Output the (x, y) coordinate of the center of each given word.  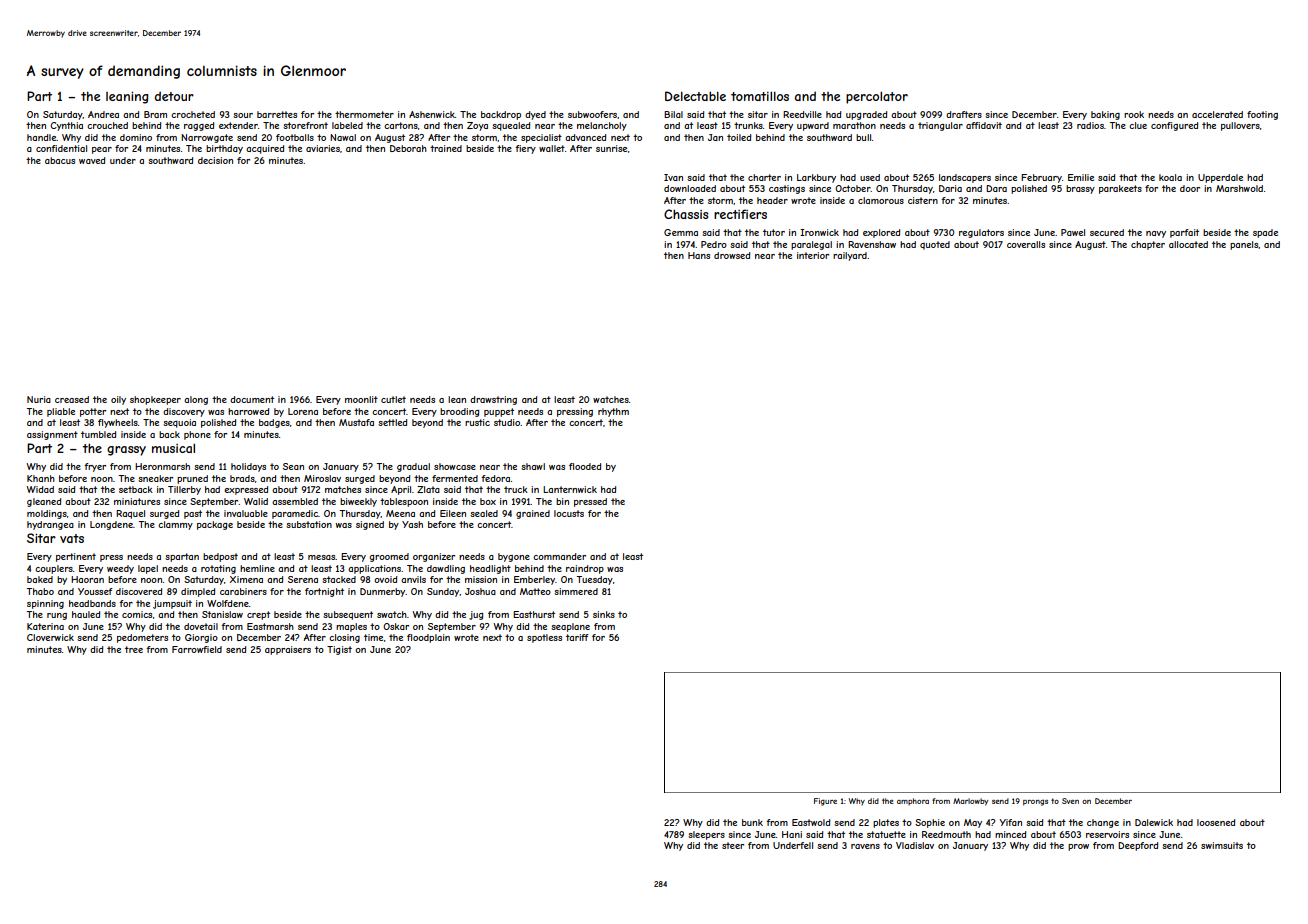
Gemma (681, 232)
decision (215, 160)
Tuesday (595, 580)
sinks (604, 614)
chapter (1148, 245)
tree (134, 649)
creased (72, 399)
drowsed (732, 255)
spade (1265, 233)
